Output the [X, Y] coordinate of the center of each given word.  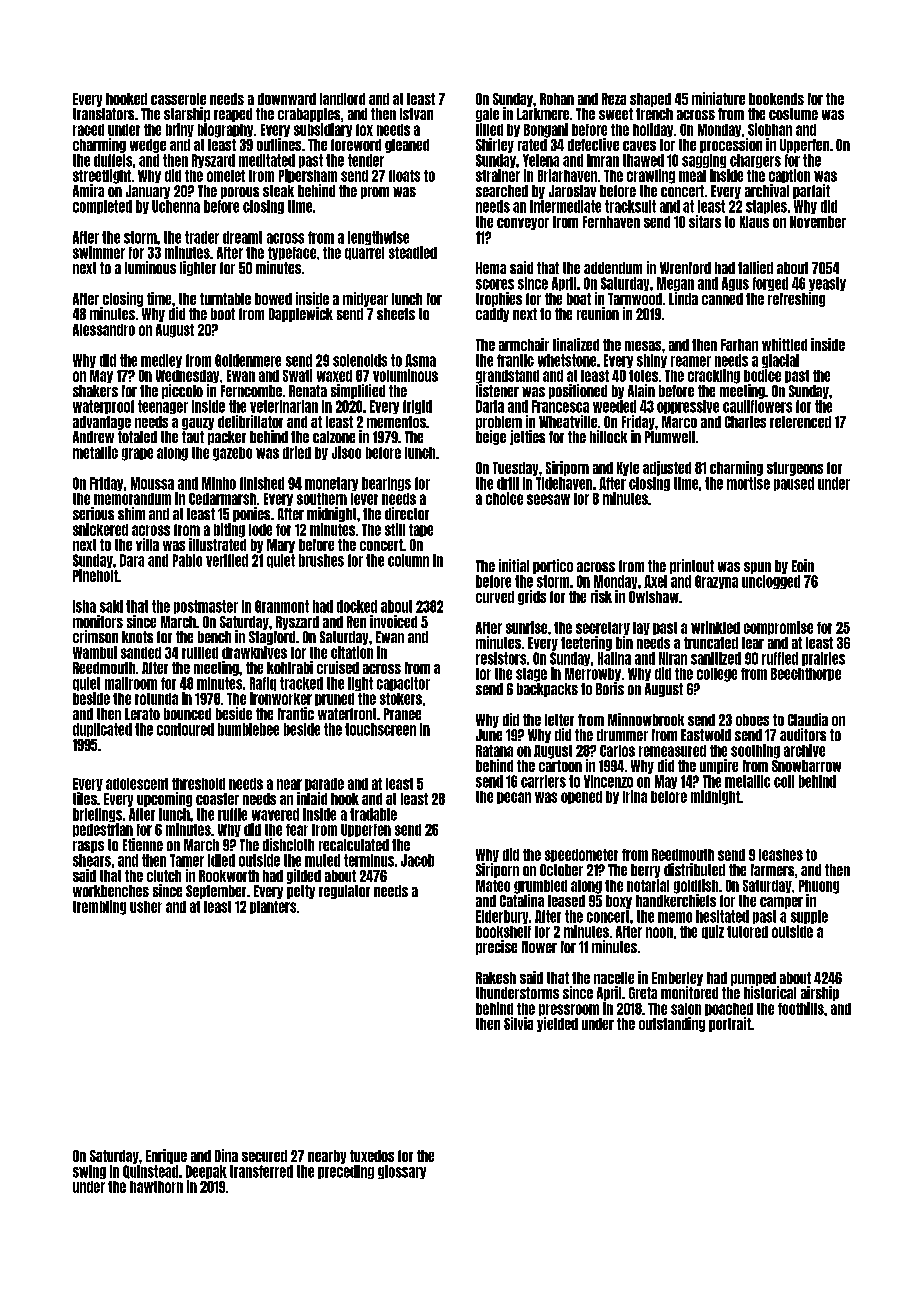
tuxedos [372, 1156]
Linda [683, 298]
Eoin [803, 565]
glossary [402, 1172]
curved [495, 597]
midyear [365, 299]
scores [495, 284]
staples [766, 207]
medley [161, 361]
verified [227, 560]
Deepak [206, 1172]
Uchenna [176, 206]
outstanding [672, 1024]
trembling [99, 907]
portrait [730, 1024]
